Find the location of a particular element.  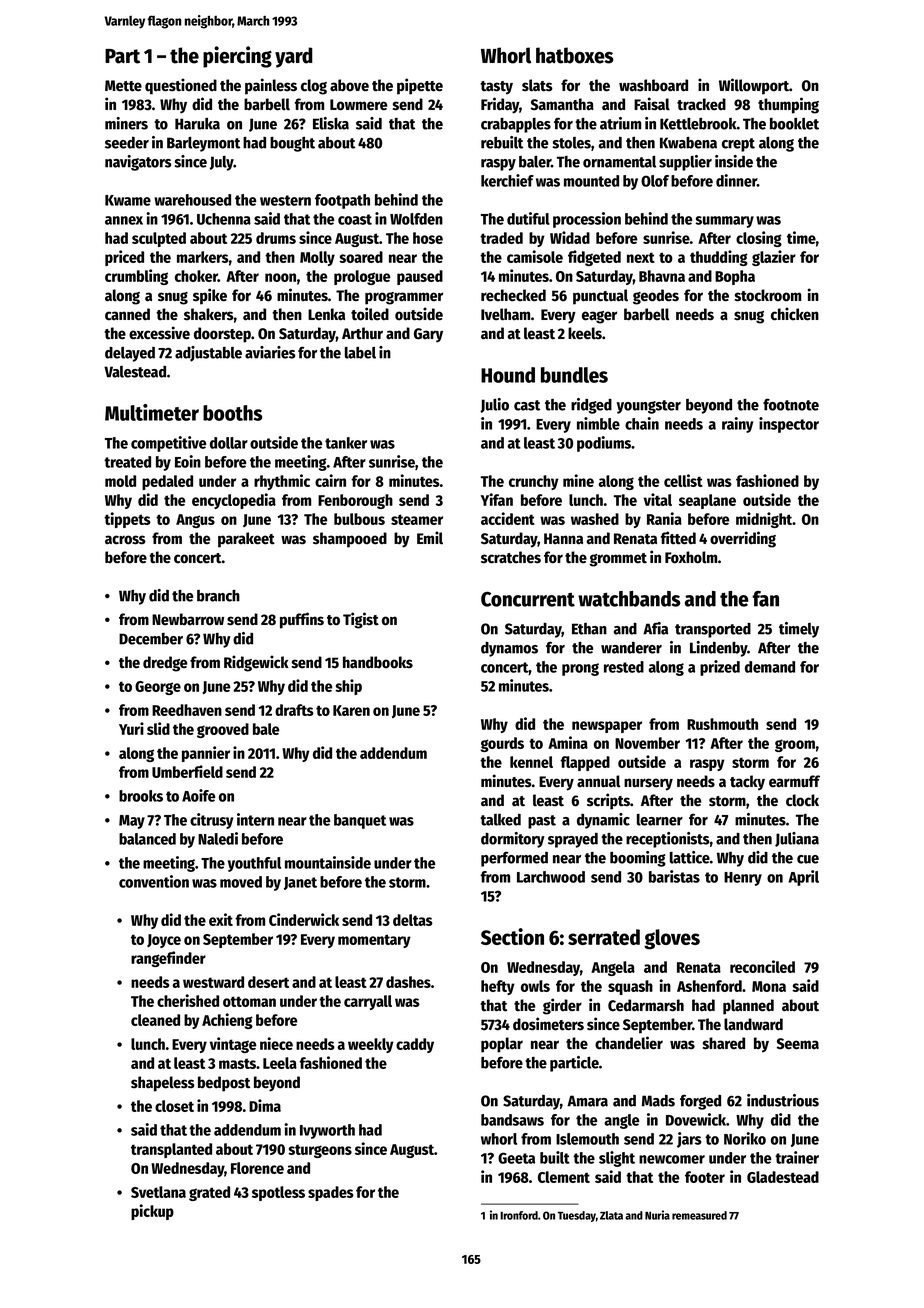

transported is located at coordinates (713, 630).
